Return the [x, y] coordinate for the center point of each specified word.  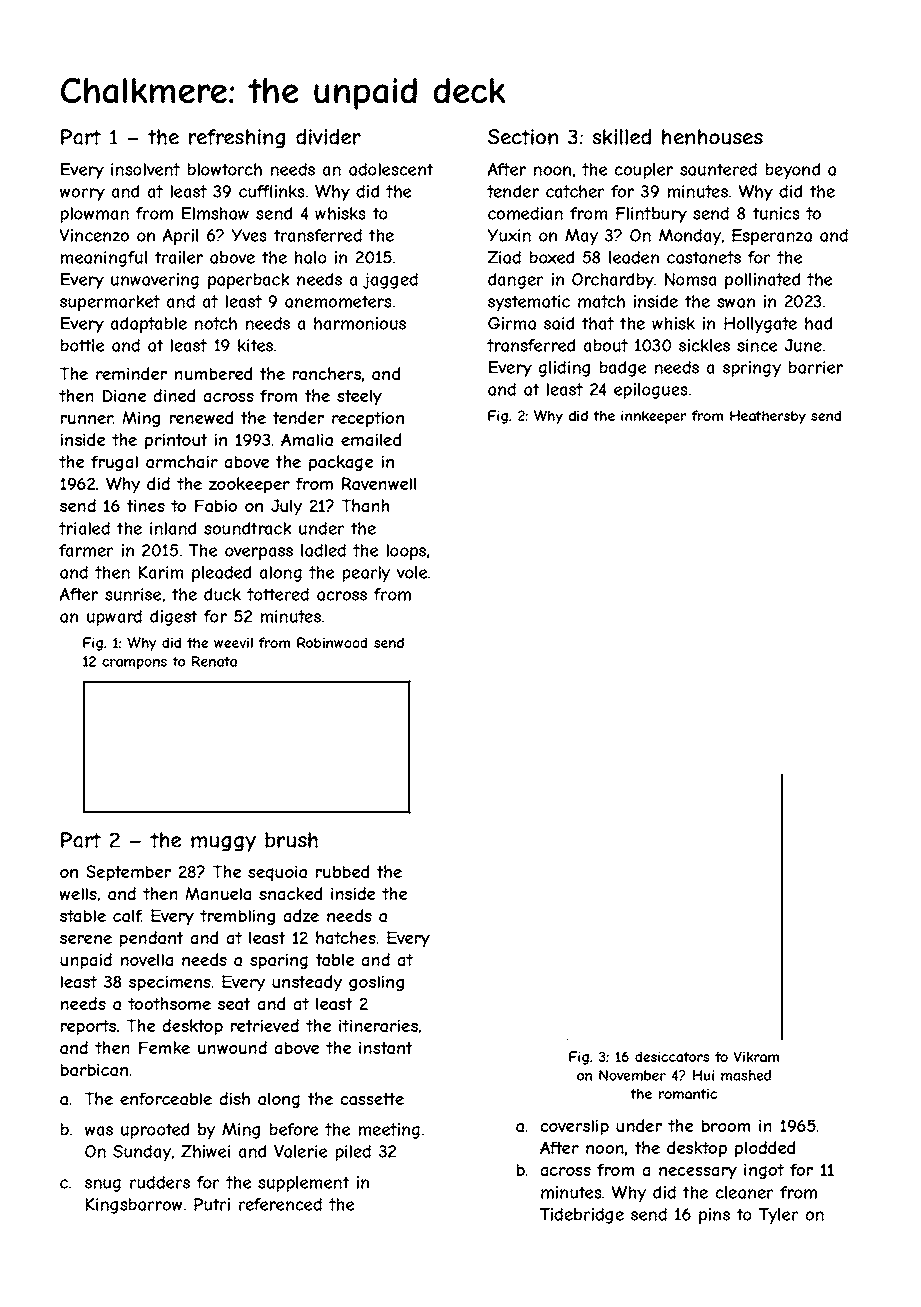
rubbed [342, 871]
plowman [95, 215]
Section [523, 137]
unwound [232, 1047]
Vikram [756, 1056]
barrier [816, 367]
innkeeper [653, 417]
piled [353, 1153]
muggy [223, 844]
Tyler [779, 1216]
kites [255, 345]
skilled [621, 137]
